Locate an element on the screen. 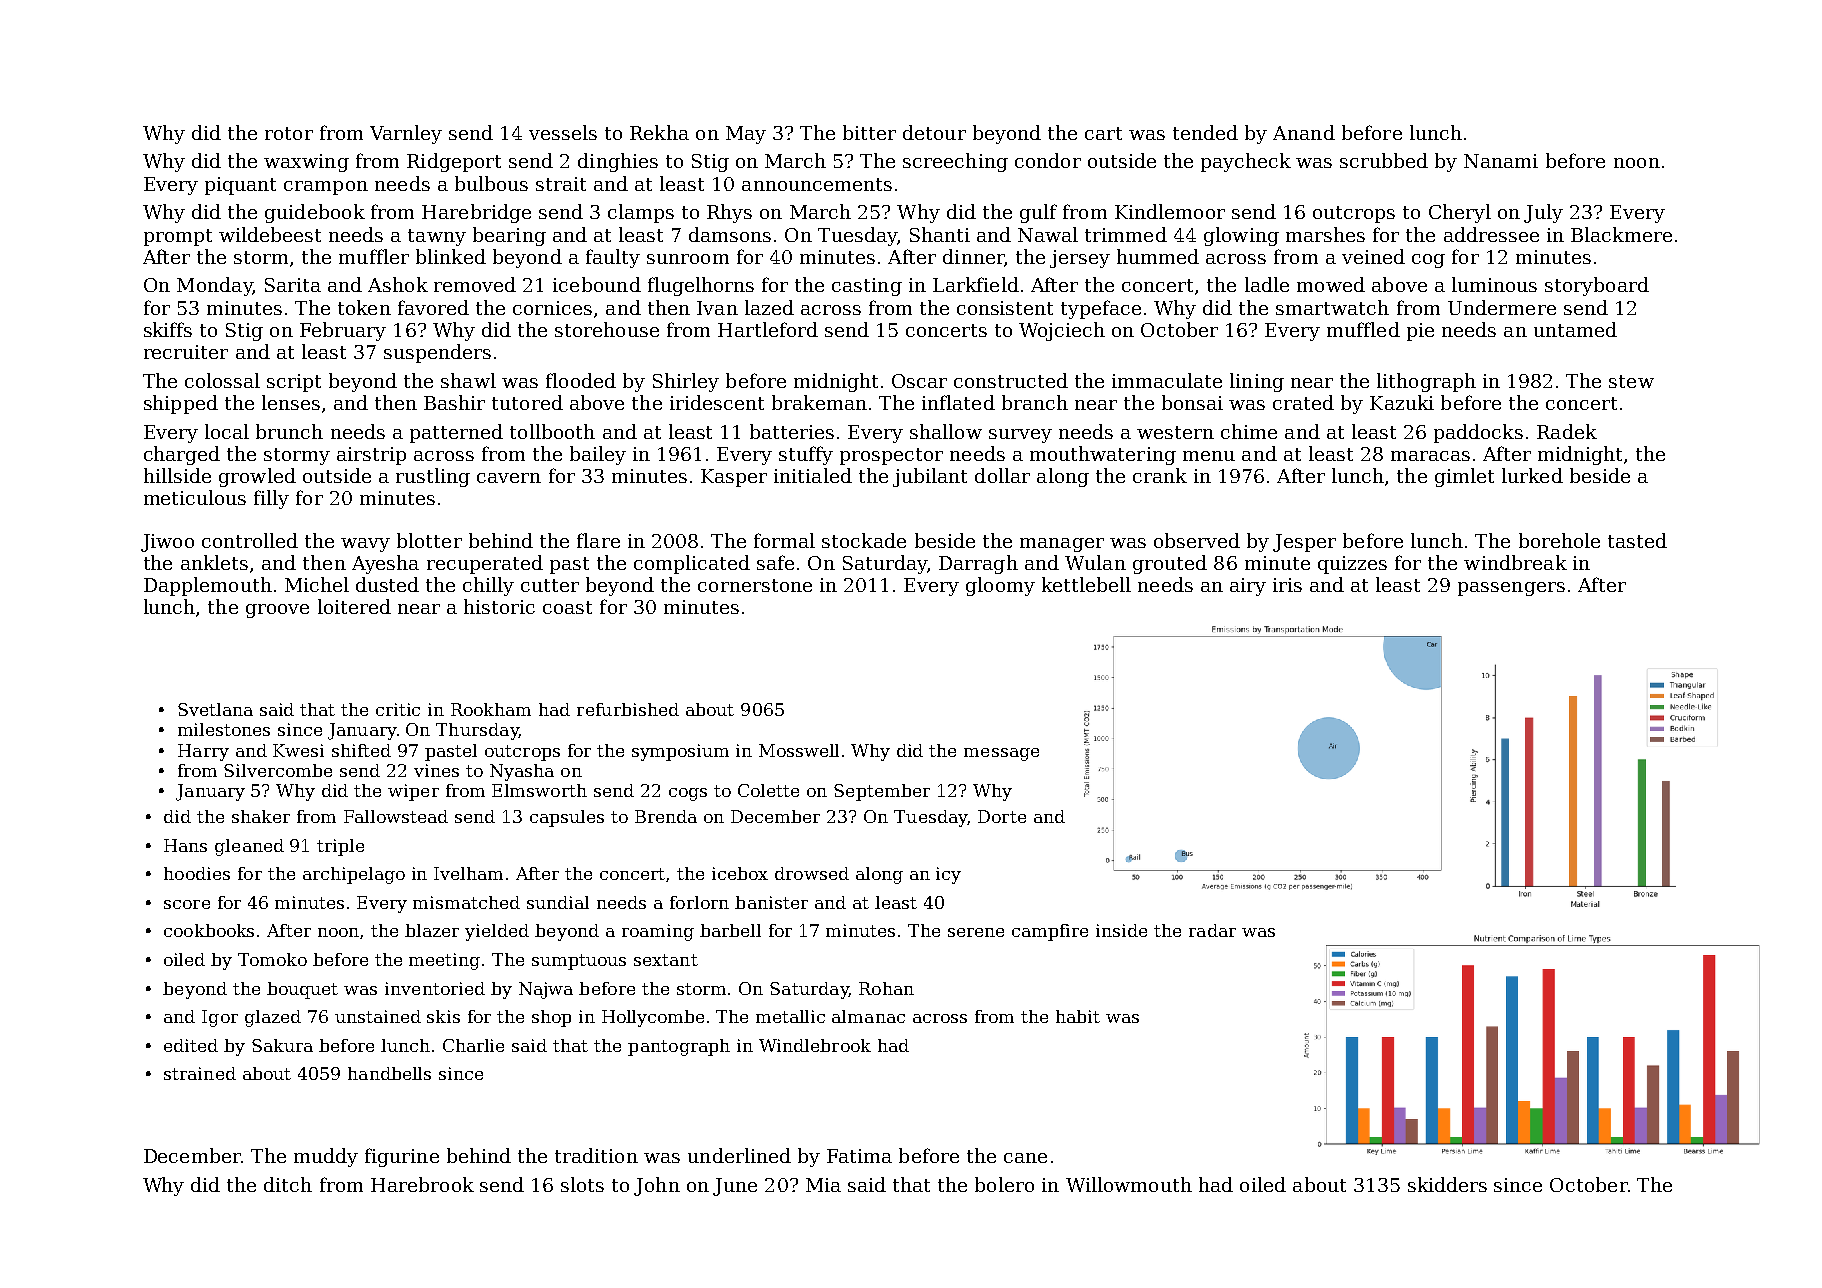 The height and width of the screenshot is (1288, 1822). crated is located at coordinates (1303, 402).
